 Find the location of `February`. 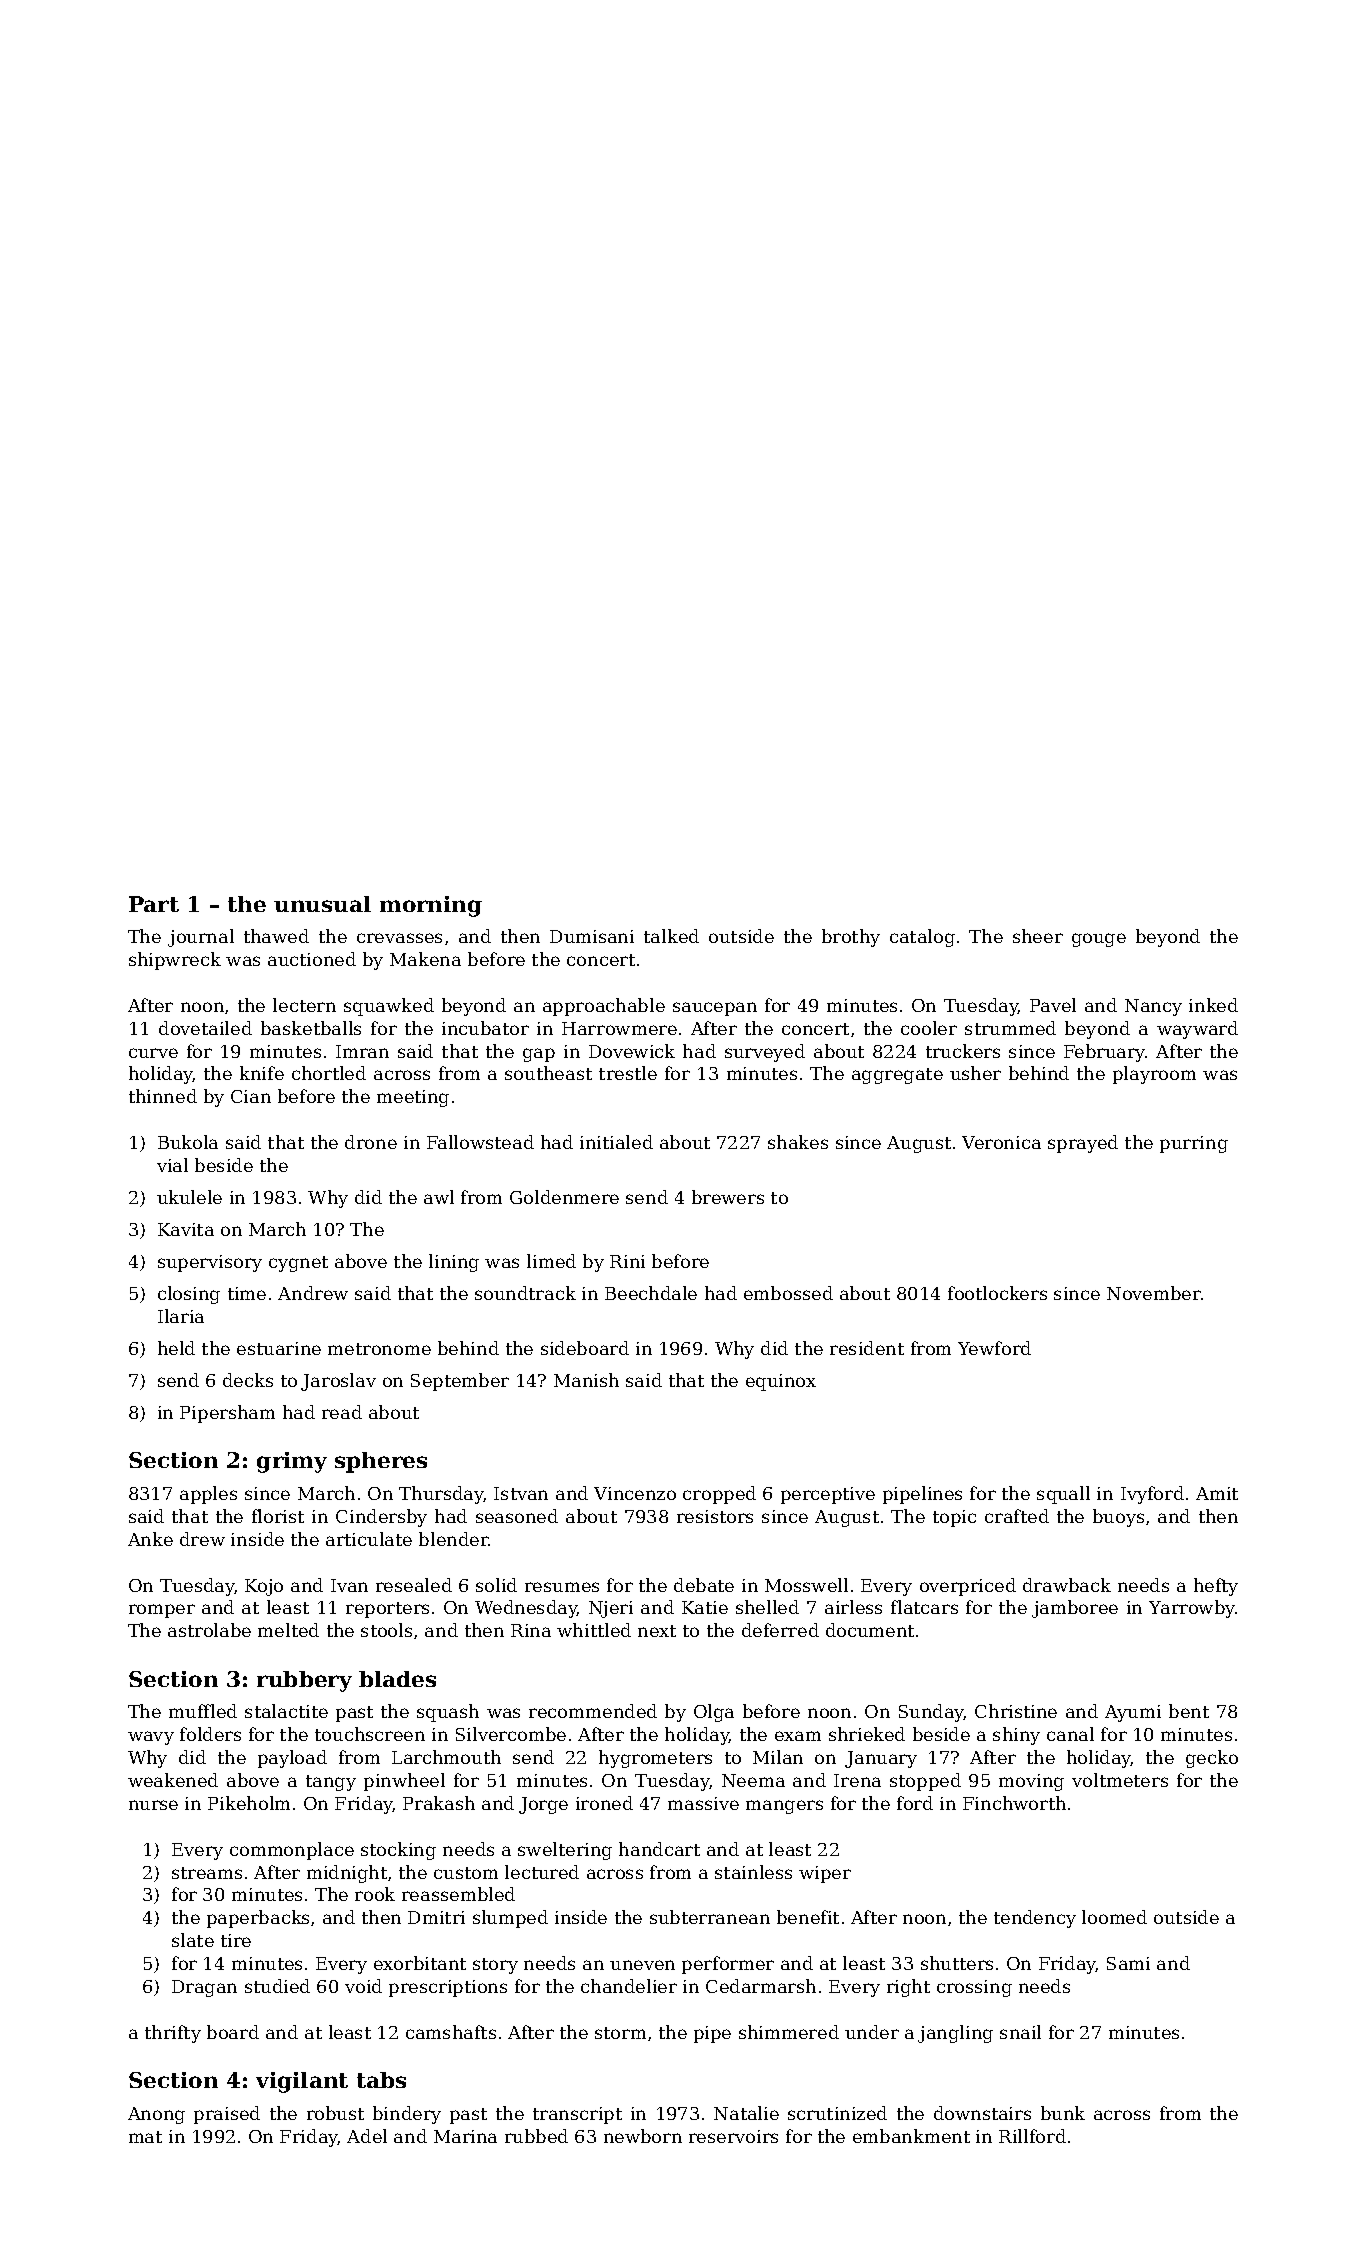

February is located at coordinates (1105, 1053).
